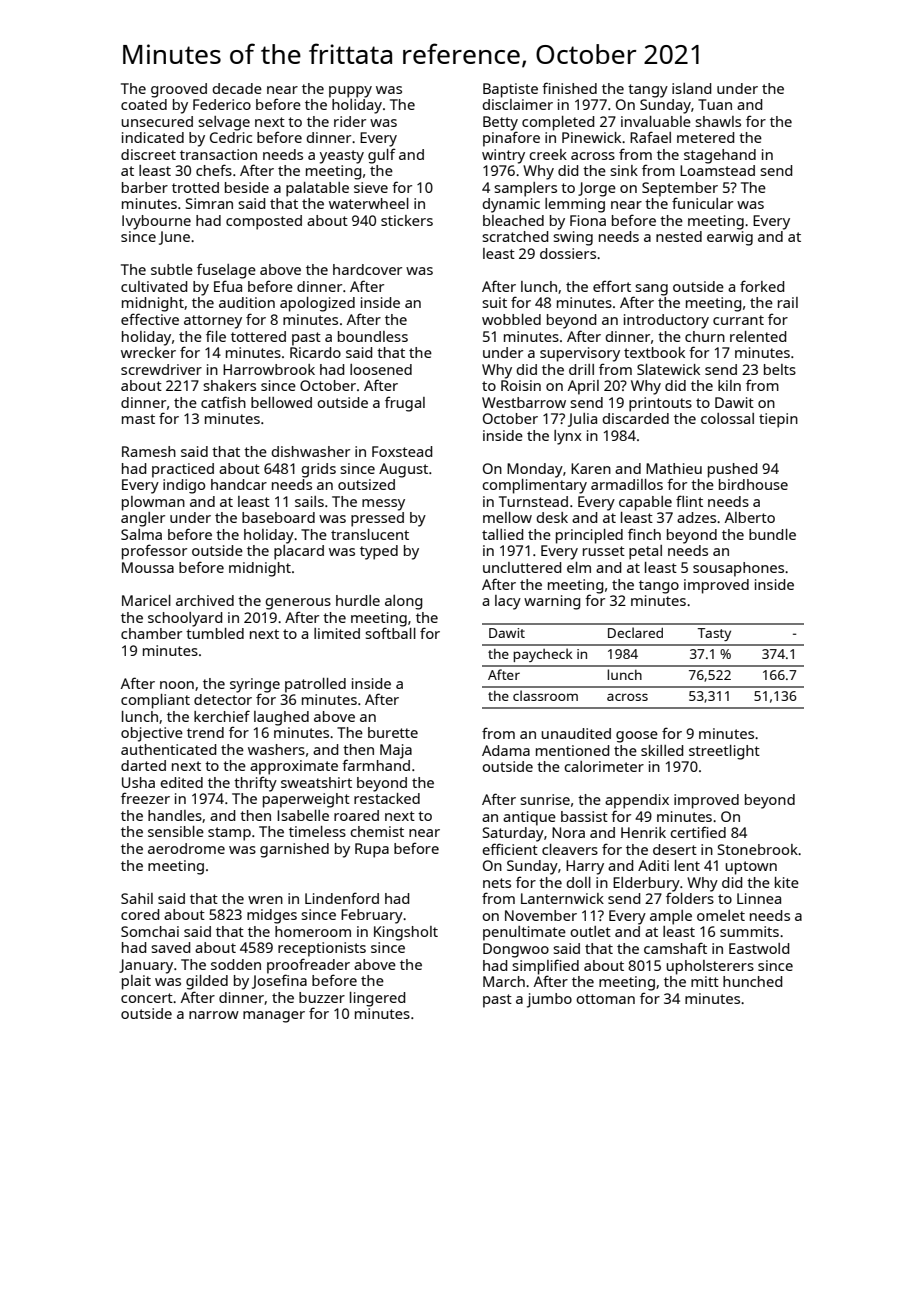 This image has height=1308, width=924. What do you see at coordinates (715, 104) in the image?
I see `Tuan` at bounding box center [715, 104].
